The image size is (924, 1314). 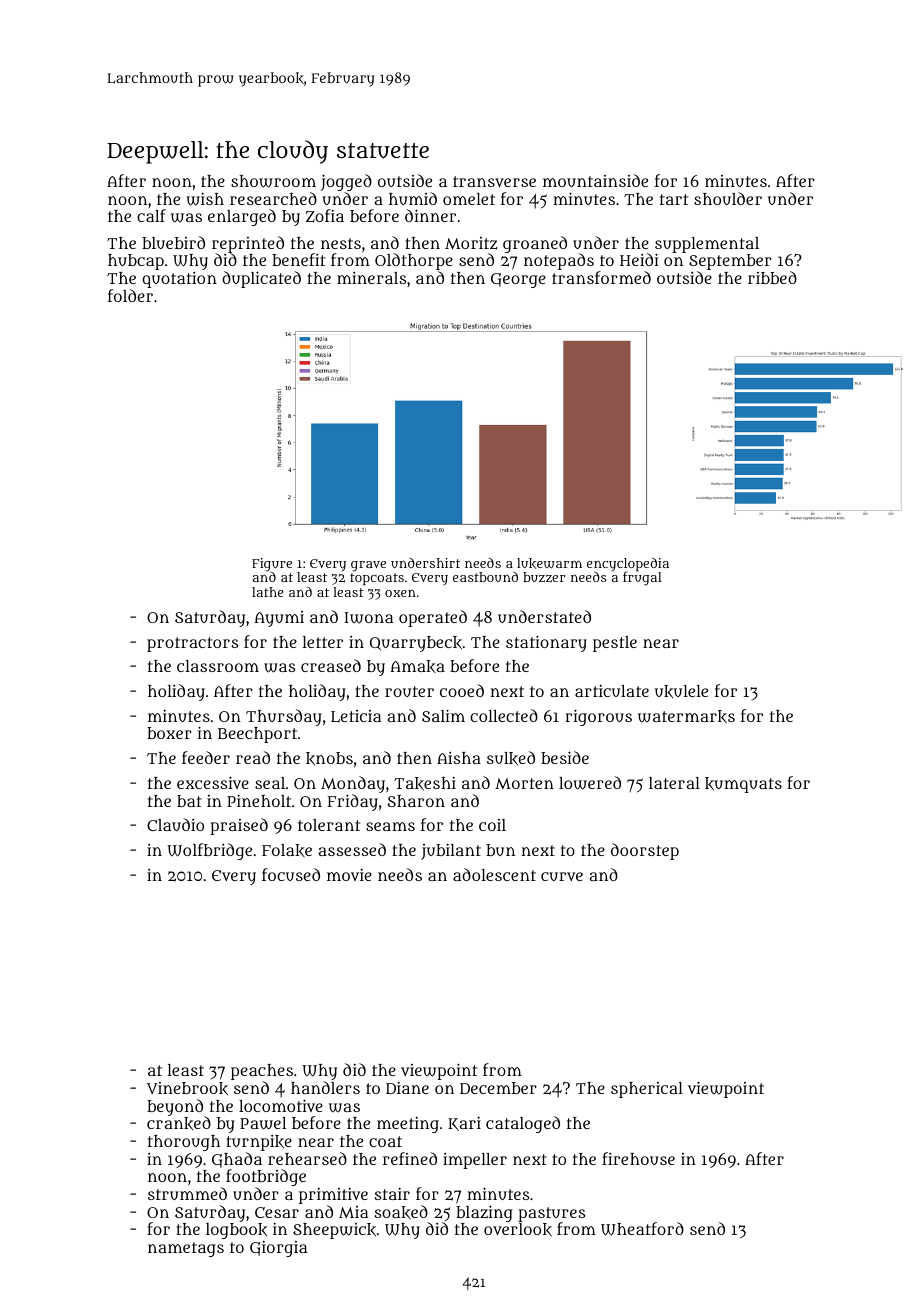 What do you see at coordinates (331, 665) in the document?
I see `creased` at bounding box center [331, 665].
